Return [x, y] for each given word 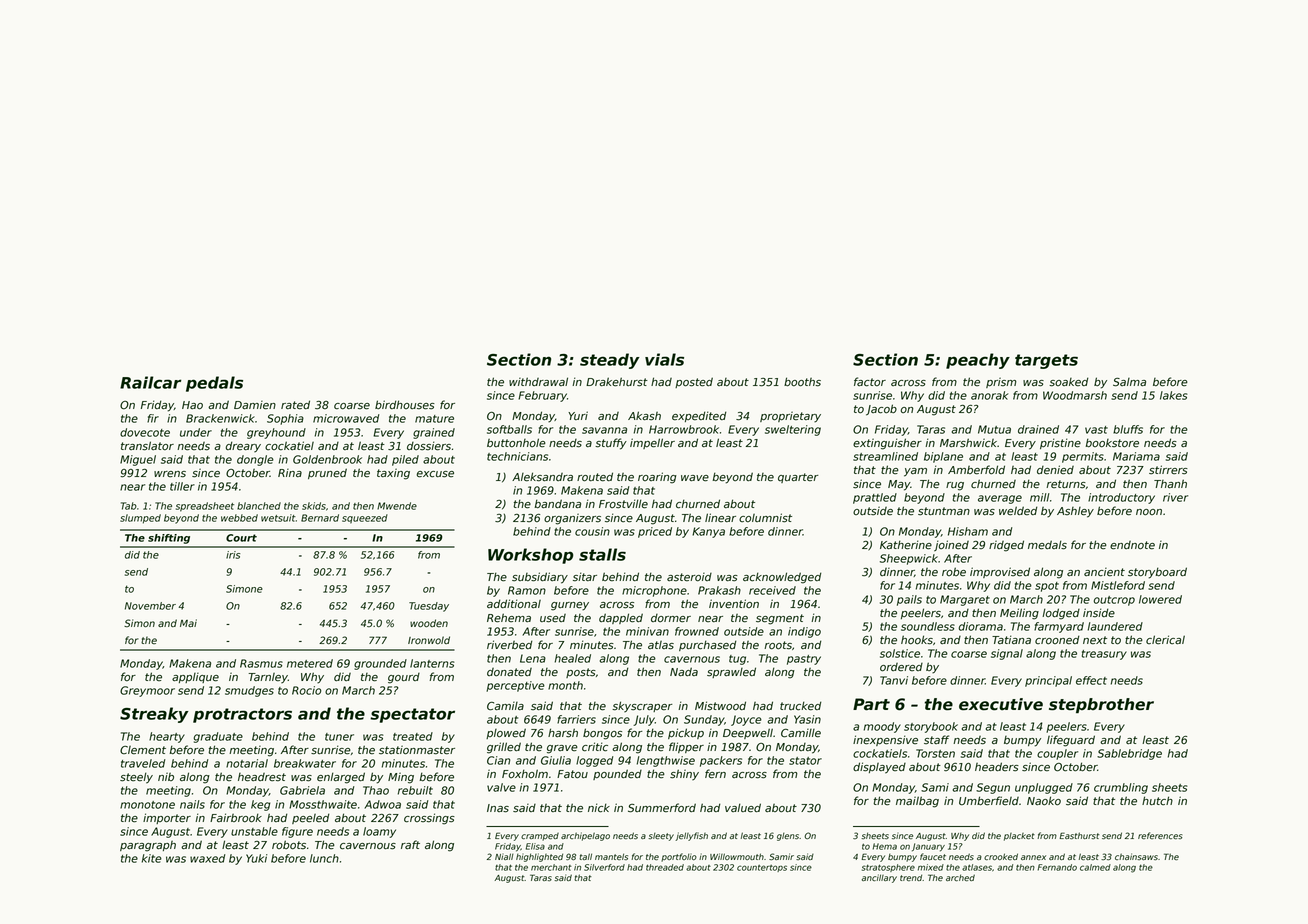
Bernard [320, 518]
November [150, 606]
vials [664, 359]
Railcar [150, 382]
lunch [324, 858]
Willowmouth [737, 856]
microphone [654, 591]
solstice [900, 653]
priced [655, 532]
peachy [978, 361]
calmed [1095, 867]
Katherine [906, 545]
